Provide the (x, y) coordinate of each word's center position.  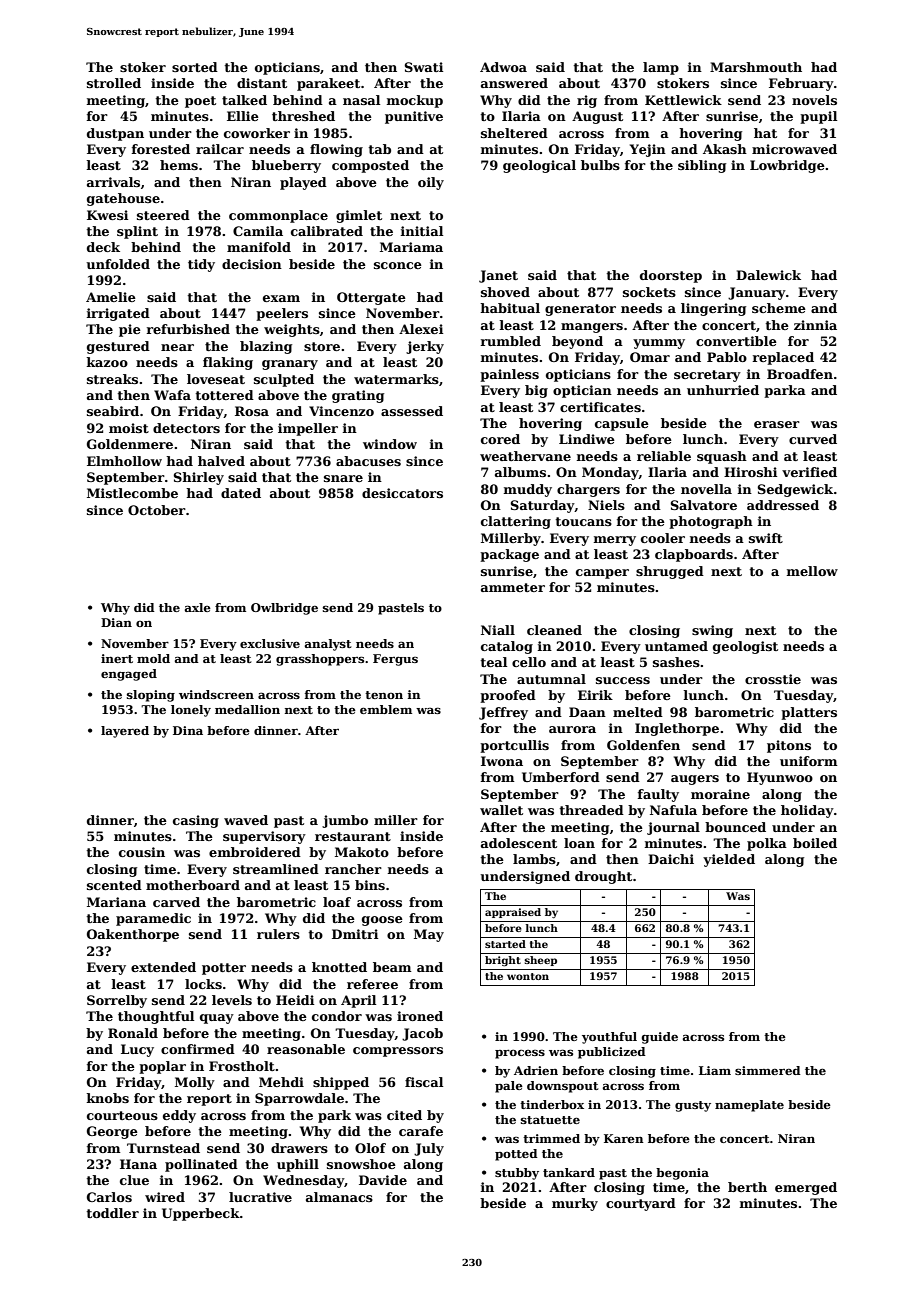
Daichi (671, 859)
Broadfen (800, 374)
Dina (188, 730)
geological (539, 166)
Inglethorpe (677, 729)
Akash (725, 149)
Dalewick (768, 275)
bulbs (600, 165)
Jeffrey (503, 713)
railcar (220, 149)
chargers (588, 490)
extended (163, 967)
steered (163, 215)
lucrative (260, 1197)
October (157, 510)
